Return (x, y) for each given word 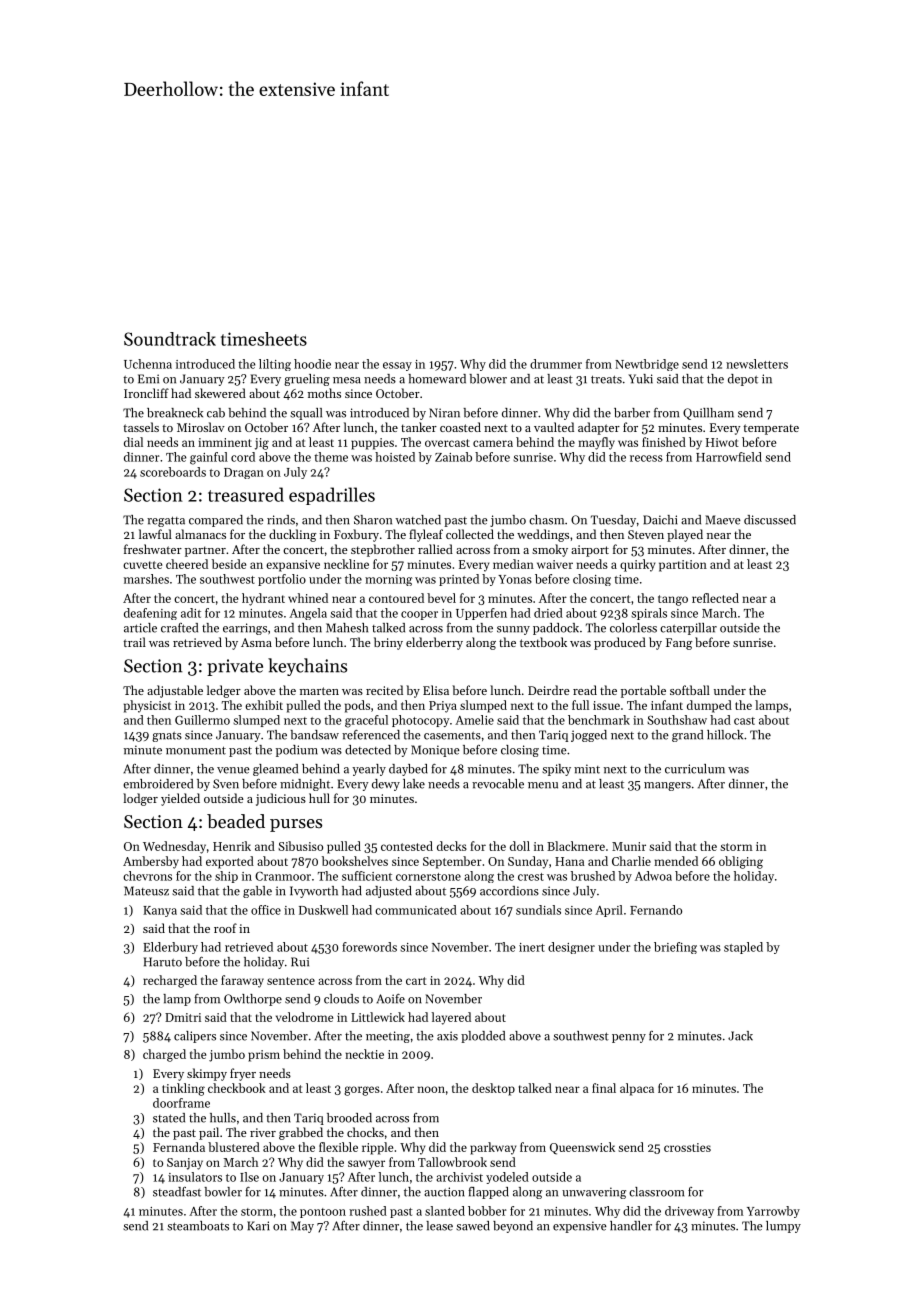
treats (606, 379)
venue (233, 770)
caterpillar (688, 629)
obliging (741, 862)
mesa (347, 380)
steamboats (198, 1226)
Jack (740, 1036)
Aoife (390, 999)
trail (134, 642)
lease (439, 1226)
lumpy (783, 1227)
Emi (148, 379)
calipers (195, 1037)
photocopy (421, 721)
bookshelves (355, 861)
